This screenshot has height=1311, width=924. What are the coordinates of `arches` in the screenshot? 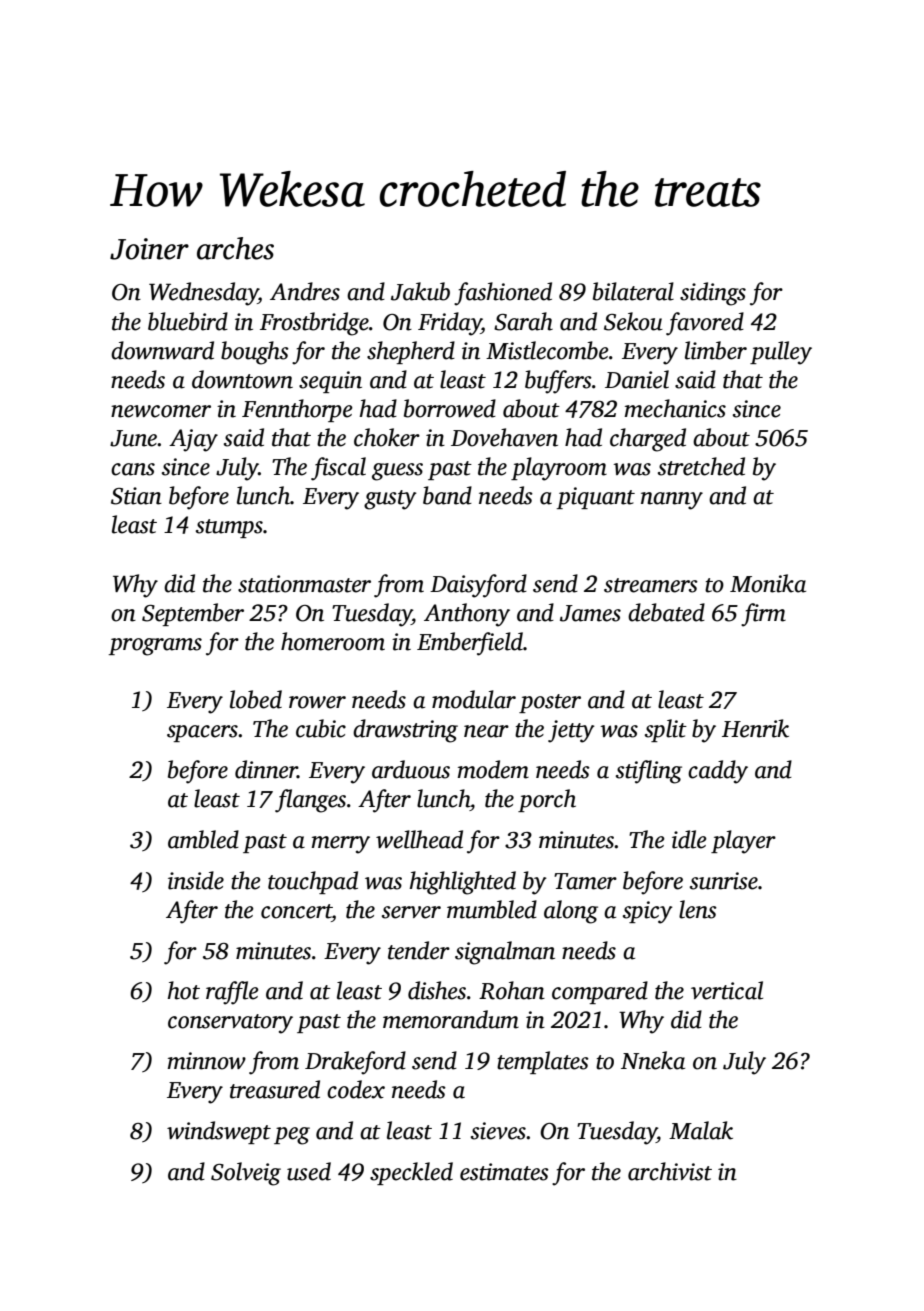 It's located at (235, 248).
